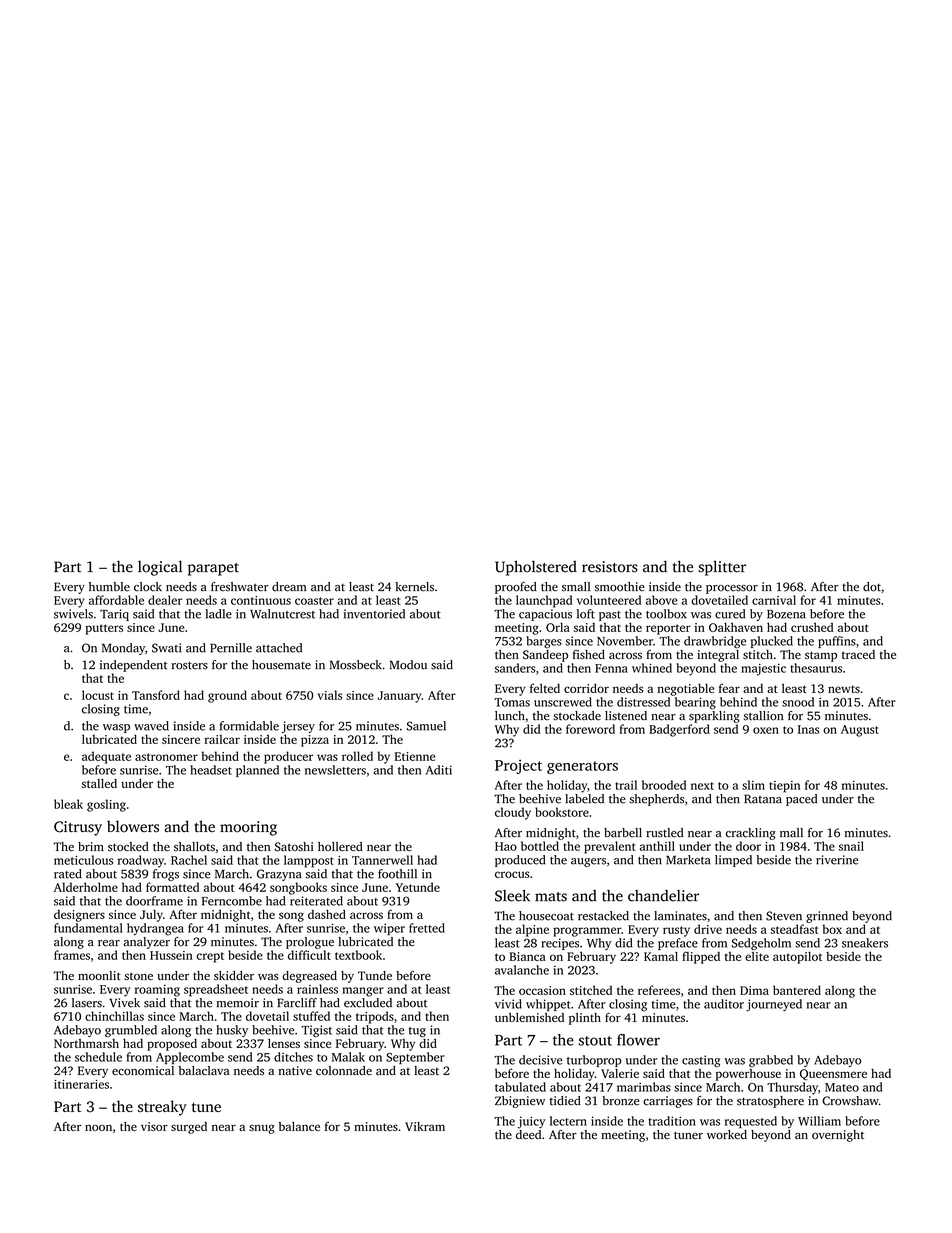 The width and height of the screenshot is (952, 1233). I want to click on waved, so click(151, 726).
